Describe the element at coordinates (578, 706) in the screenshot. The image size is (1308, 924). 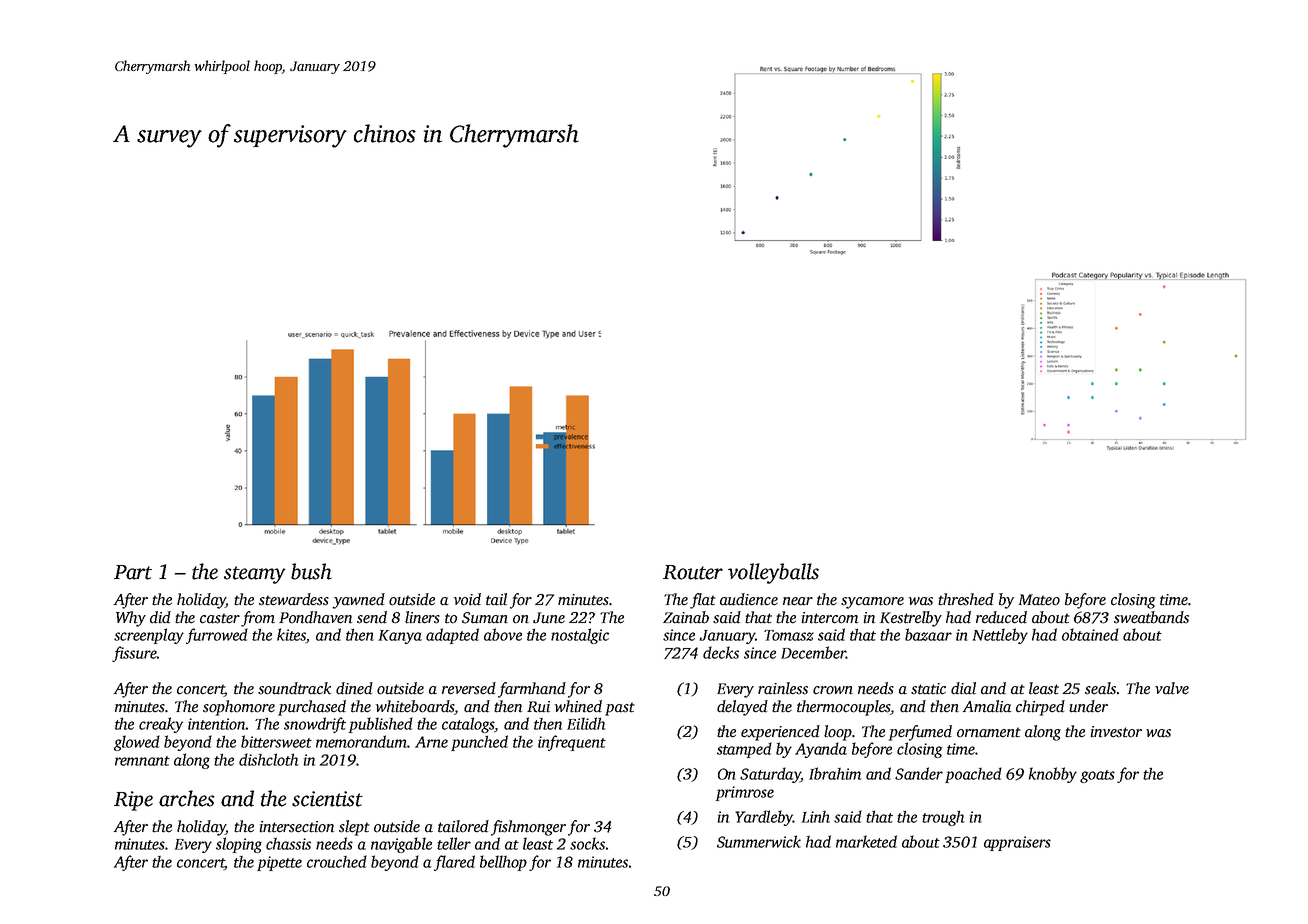
I see `whined` at that location.
